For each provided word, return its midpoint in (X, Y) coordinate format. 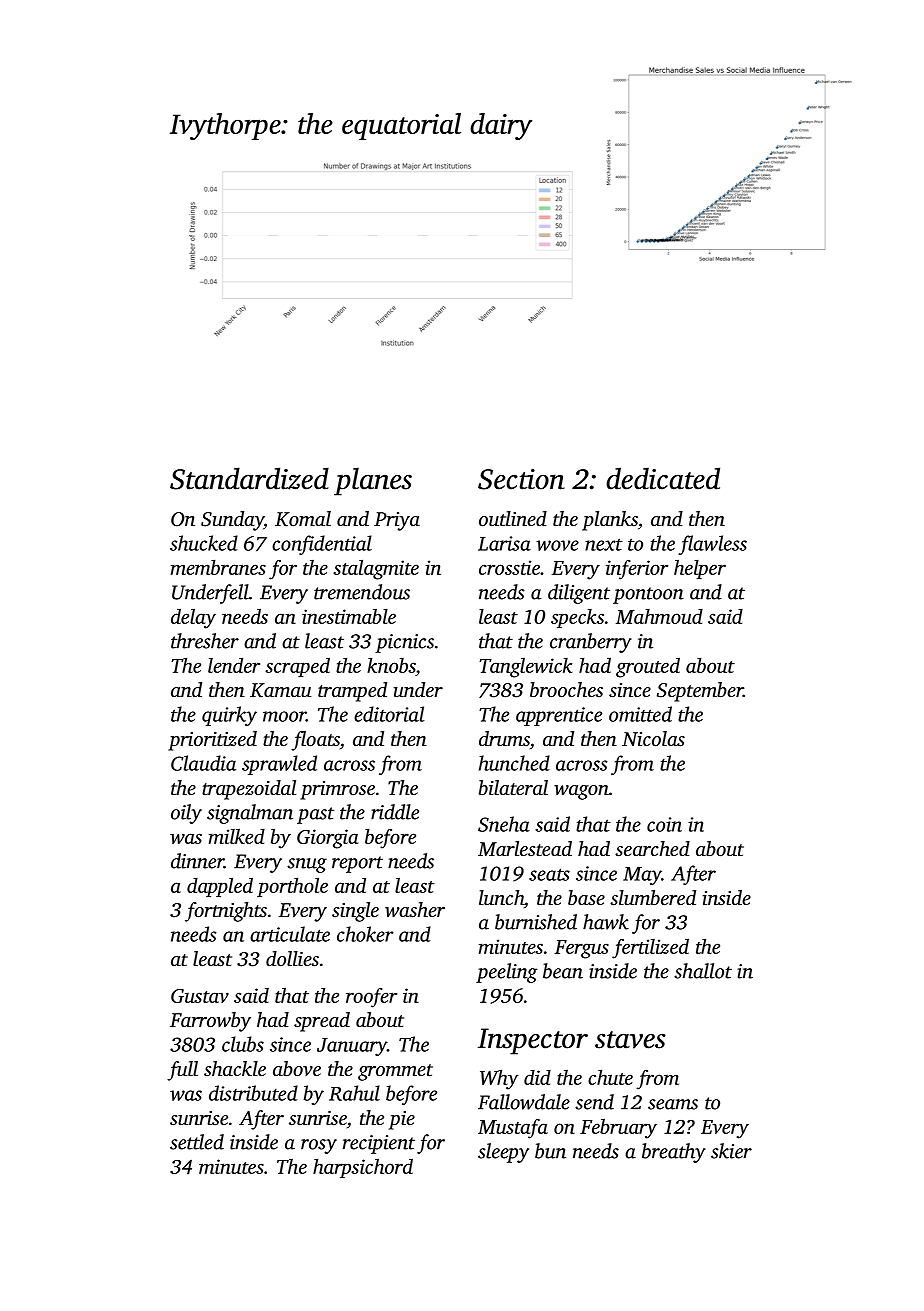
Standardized (249, 478)
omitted (640, 714)
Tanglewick (526, 667)
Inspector (533, 1041)
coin (664, 824)
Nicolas (653, 738)
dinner (197, 861)
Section (521, 479)
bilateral (513, 787)
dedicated (663, 478)
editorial (389, 714)
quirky (229, 716)
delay (193, 618)
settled (197, 1142)
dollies (292, 958)
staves (630, 1040)
